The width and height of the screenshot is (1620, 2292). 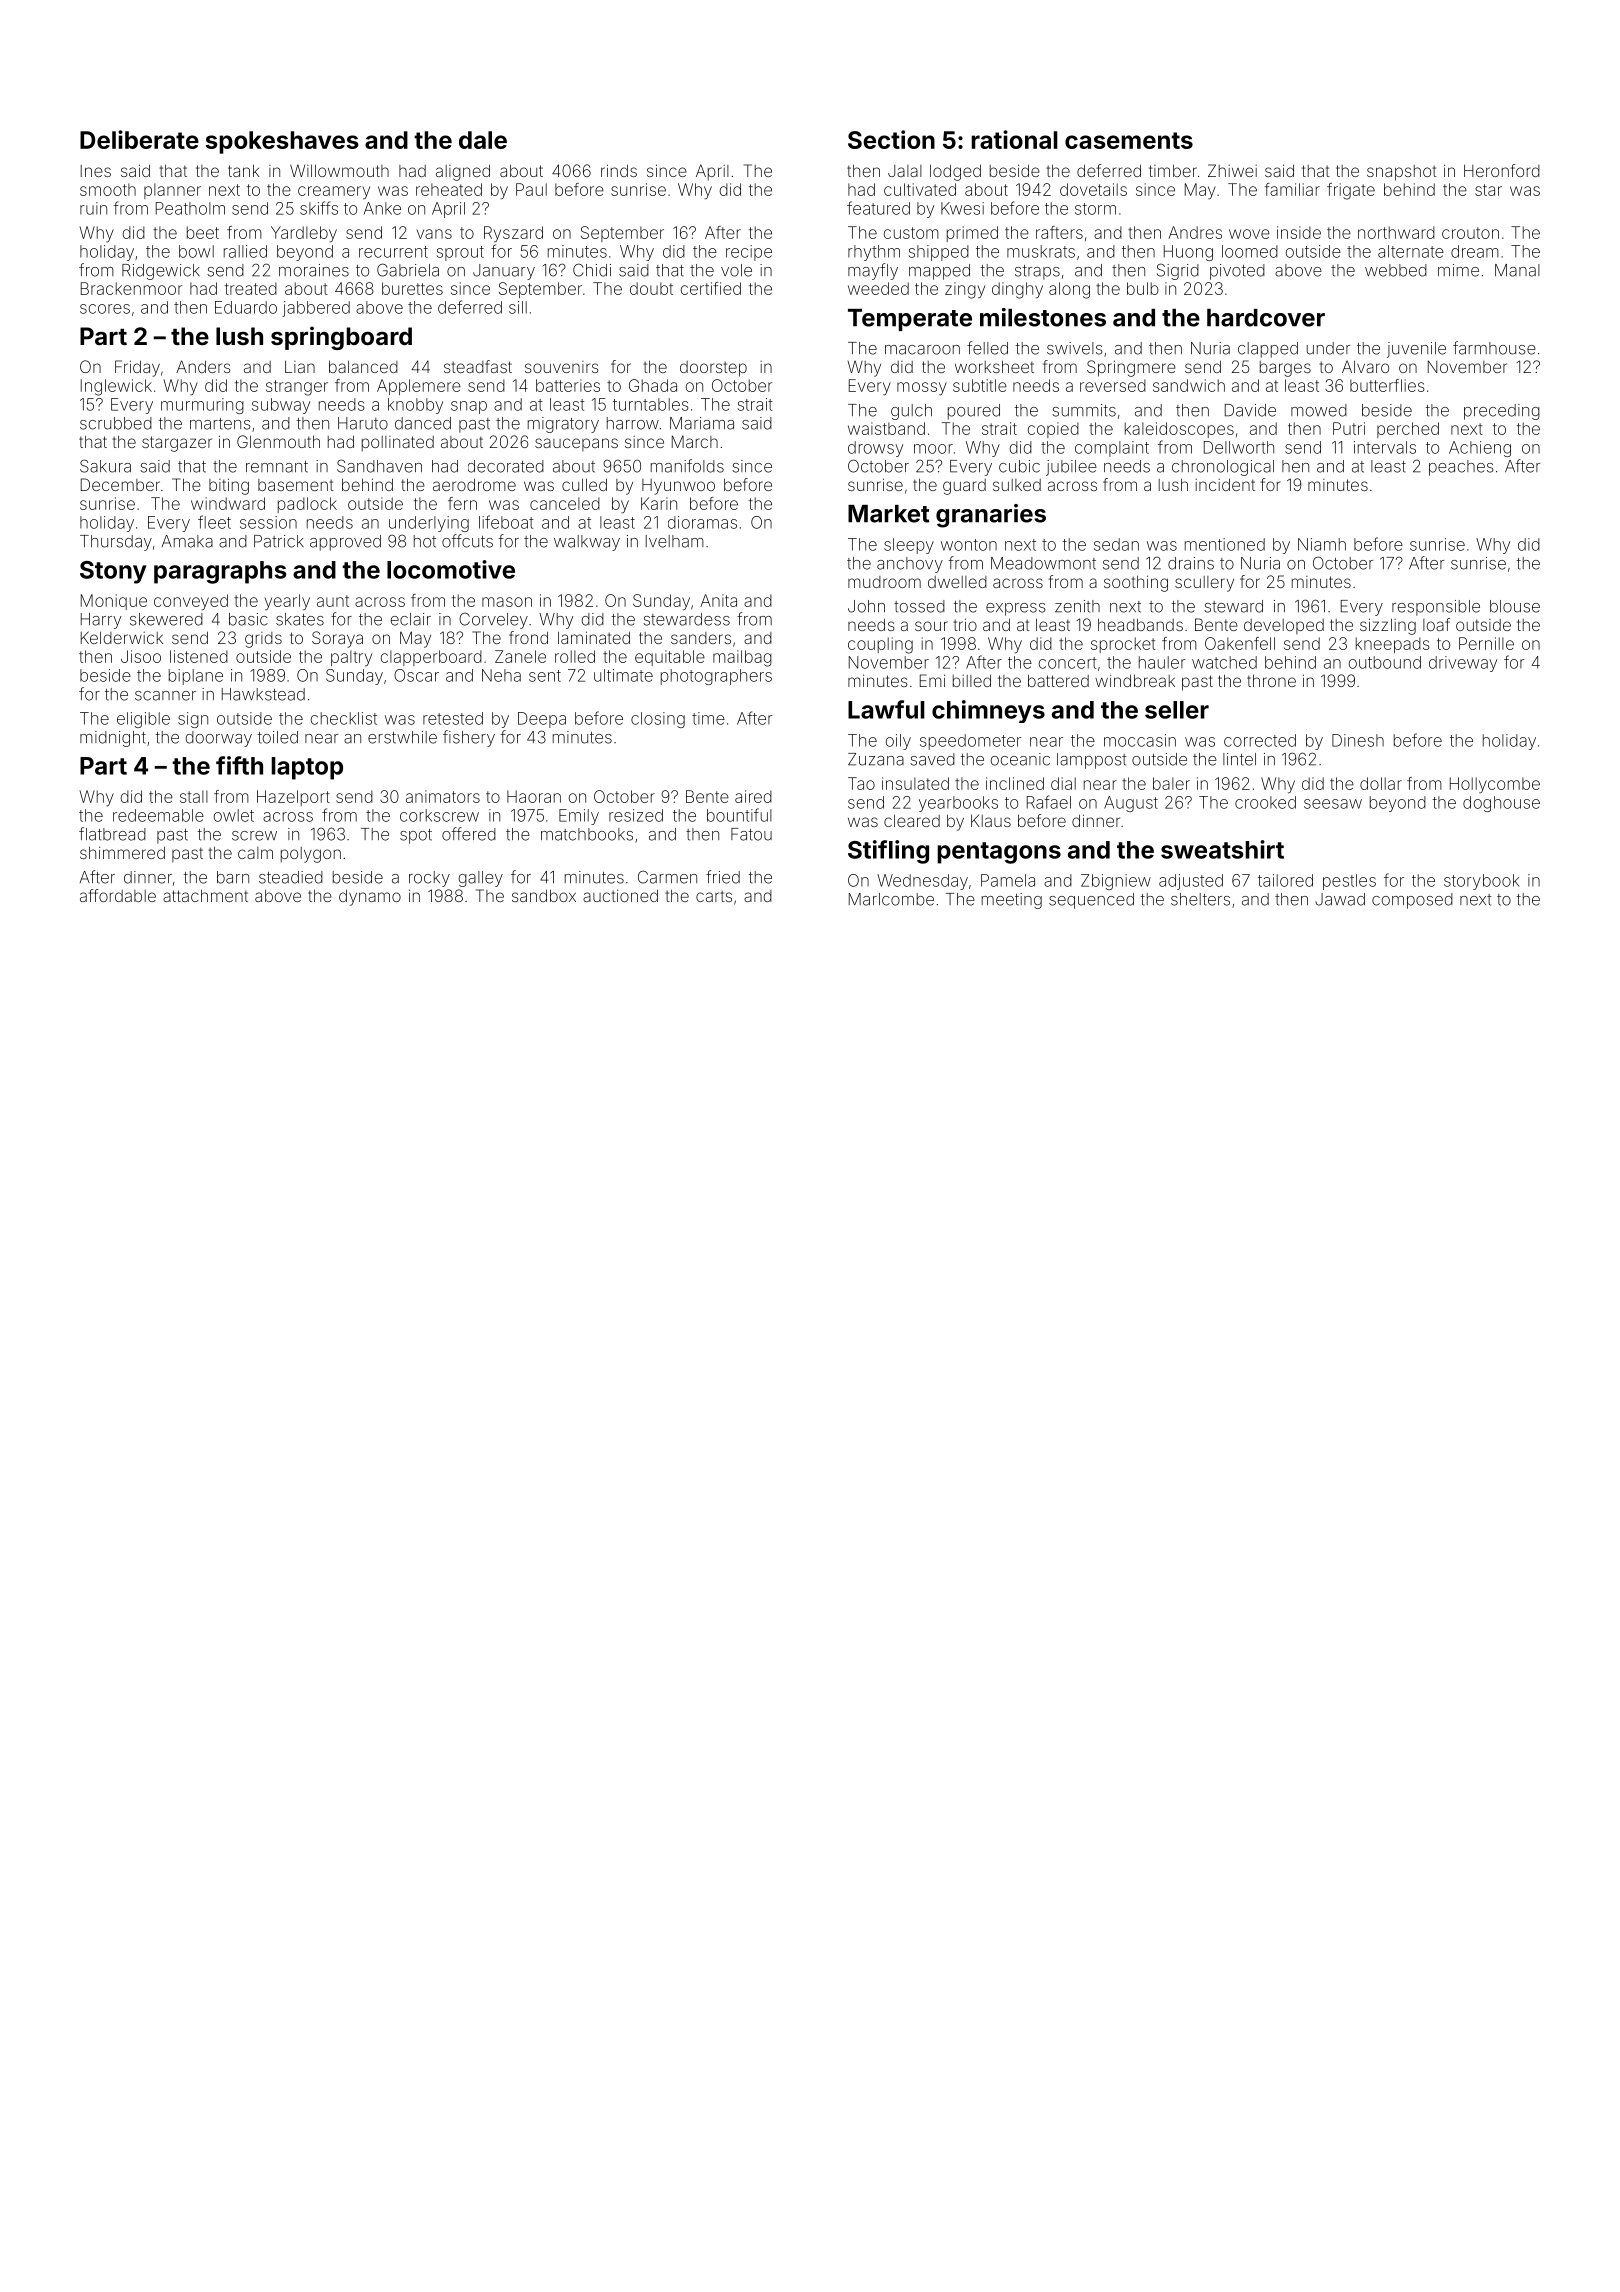 I want to click on aunt, so click(x=333, y=601).
